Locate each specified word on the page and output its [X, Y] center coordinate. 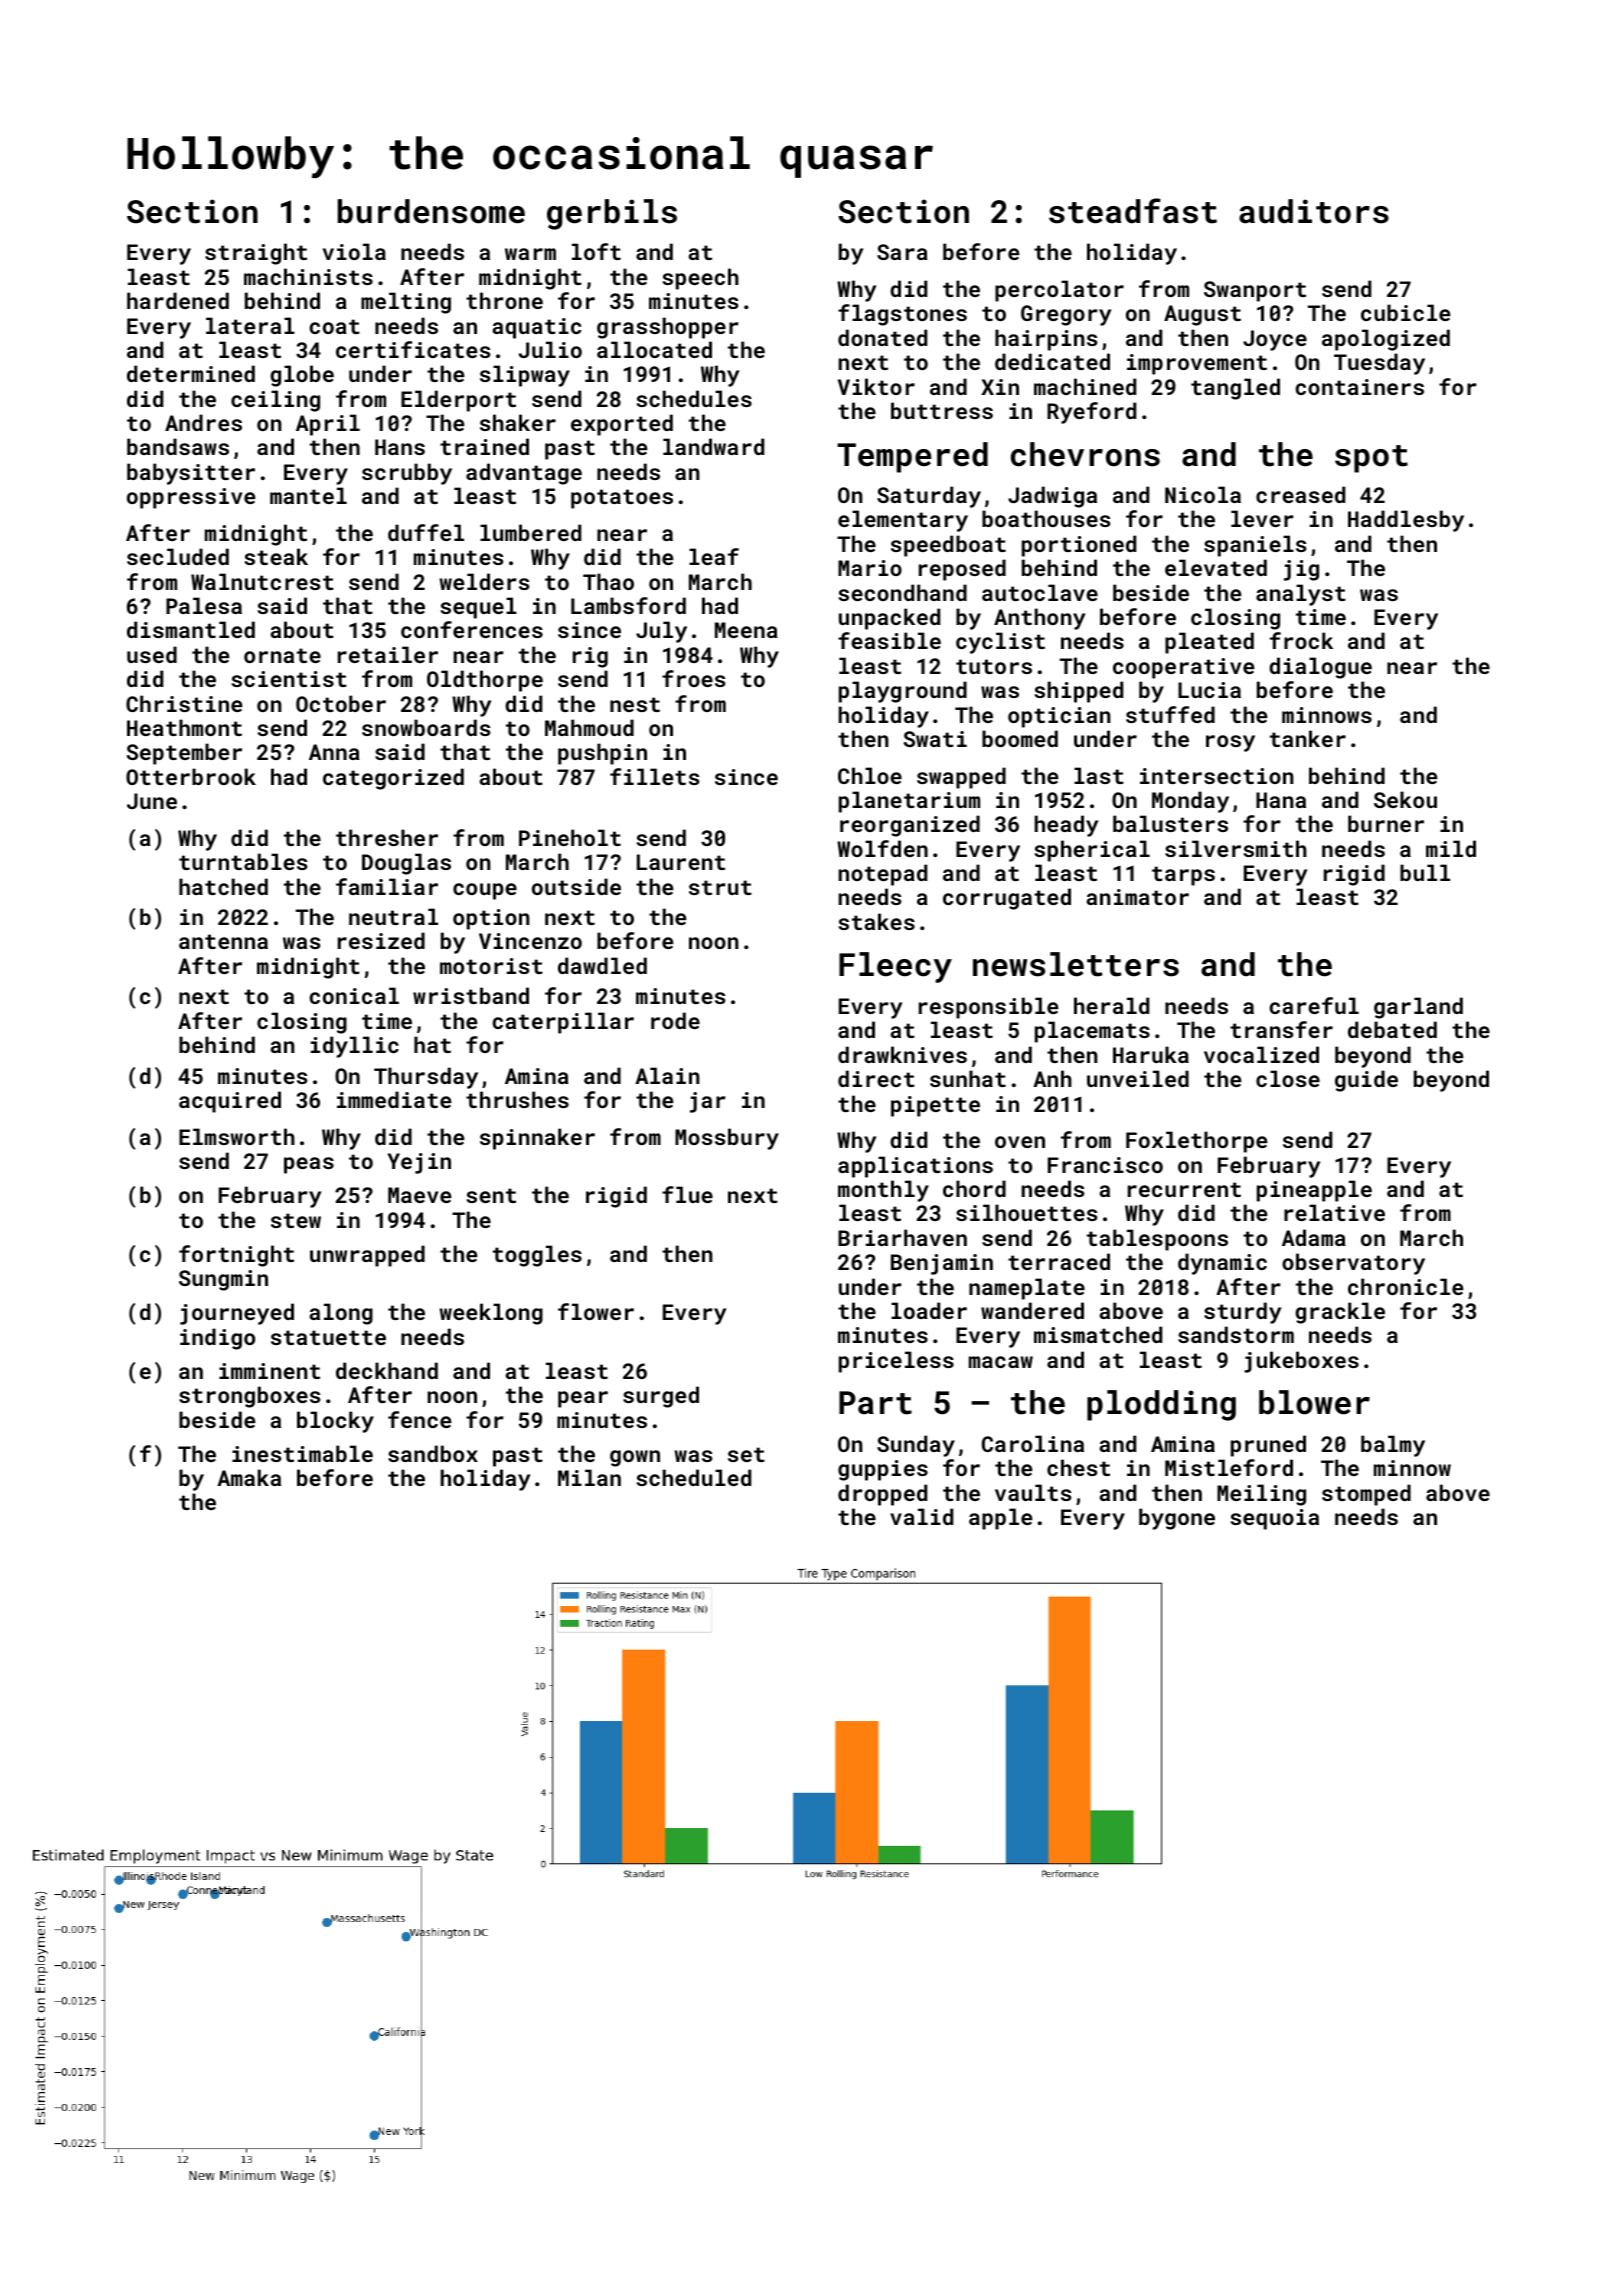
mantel [308, 495]
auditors [1314, 211]
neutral [393, 916]
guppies [883, 1470]
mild [1451, 848]
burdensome [431, 211]
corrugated [1007, 899]
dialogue [1320, 668]
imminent [269, 1371]
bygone [1177, 1519]
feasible [889, 640]
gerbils [612, 214]
